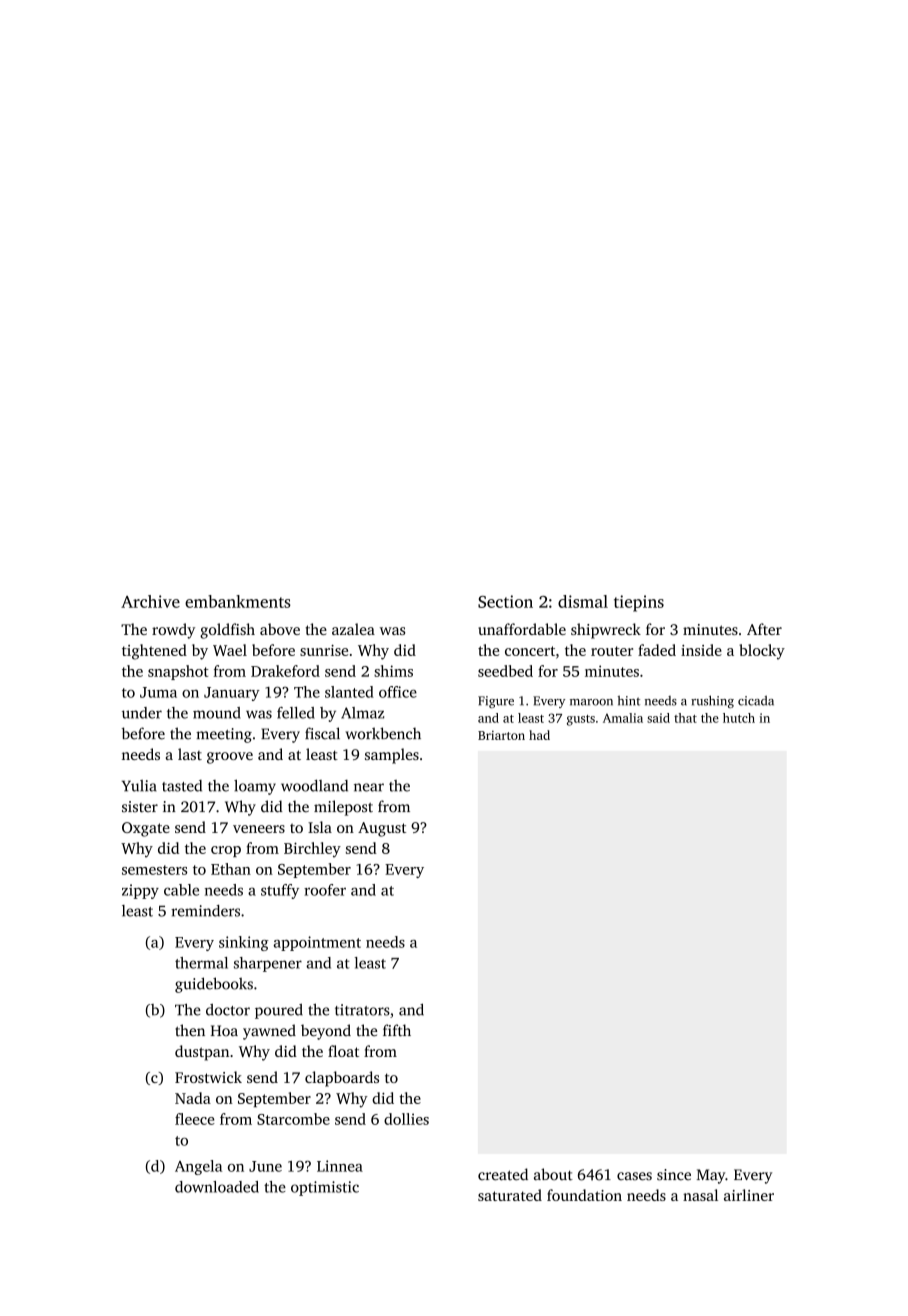  I want to click on faded, so click(657, 650).
